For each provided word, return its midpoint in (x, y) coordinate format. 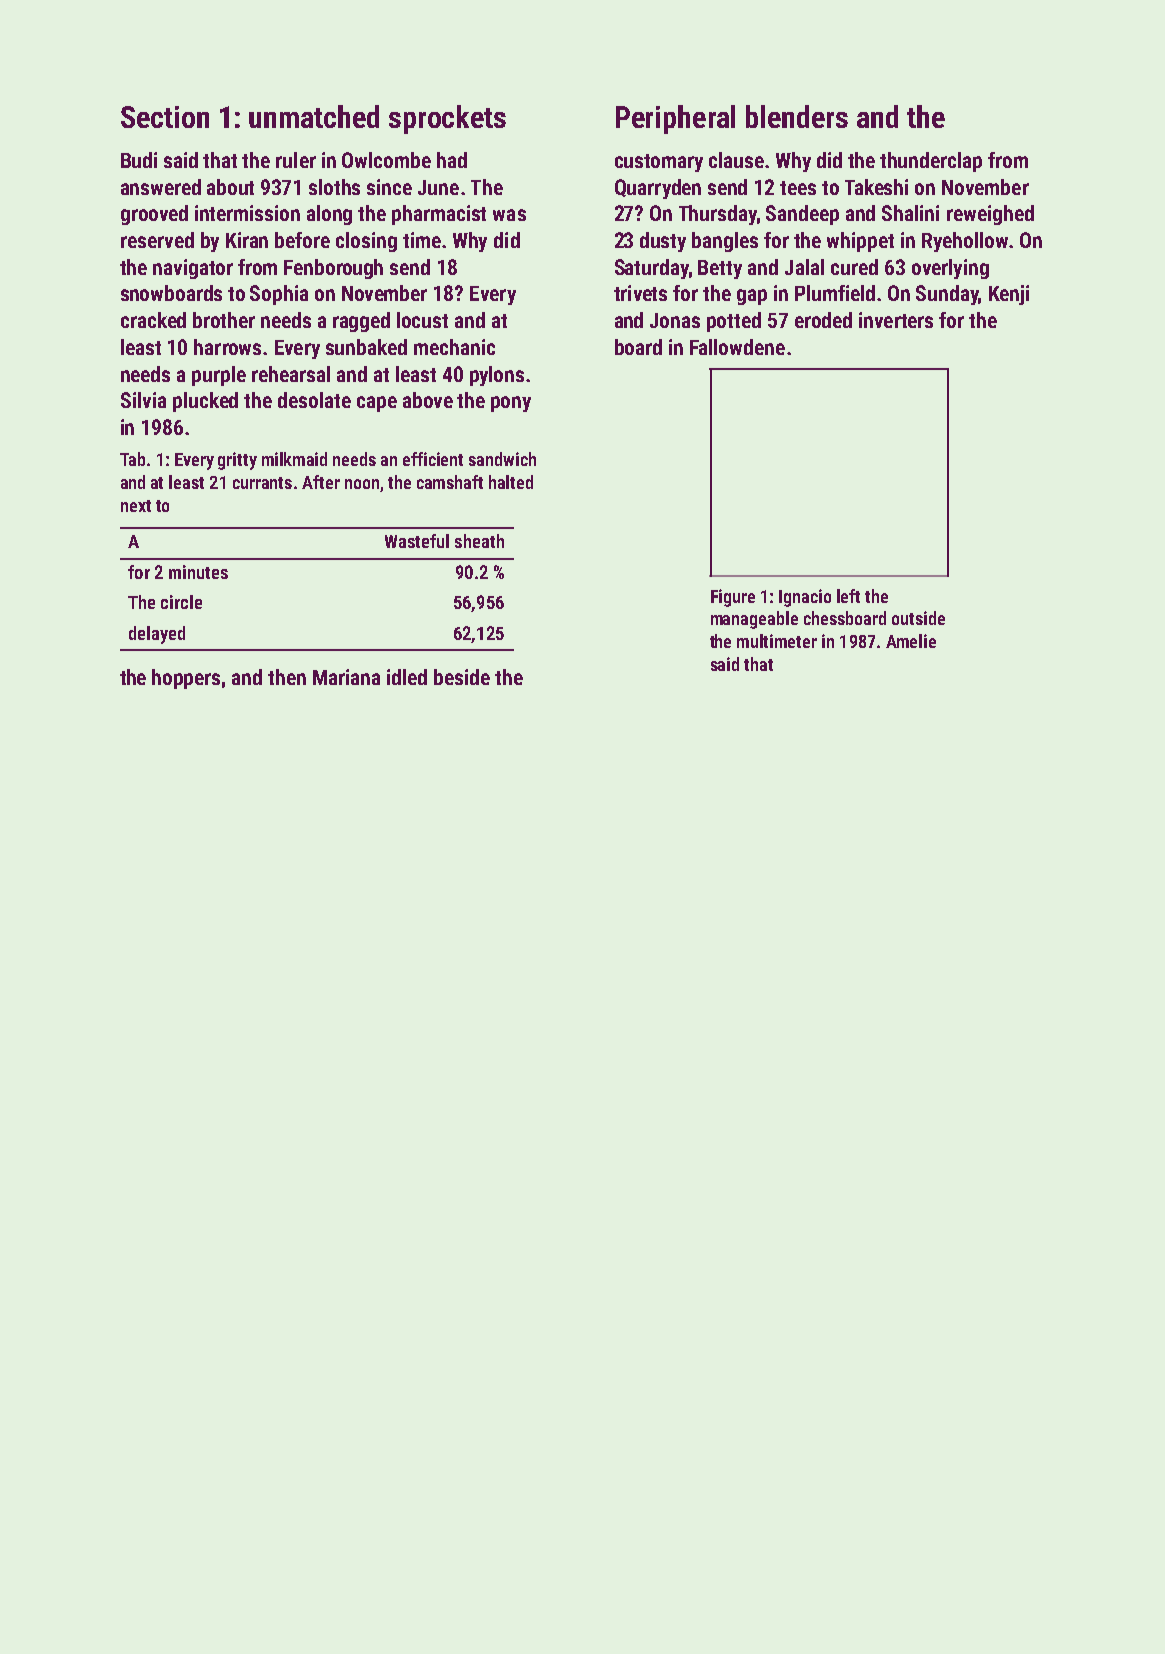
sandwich (502, 459)
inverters (896, 320)
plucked (205, 402)
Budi (139, 160)
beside (462, 677)
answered (161, 187)
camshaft (450, 482)
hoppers (186, 679)
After (321, 482)
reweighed (990, 215)
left (848, 596)
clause (736, 160)
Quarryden (658, 189)
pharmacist (439, 215)
